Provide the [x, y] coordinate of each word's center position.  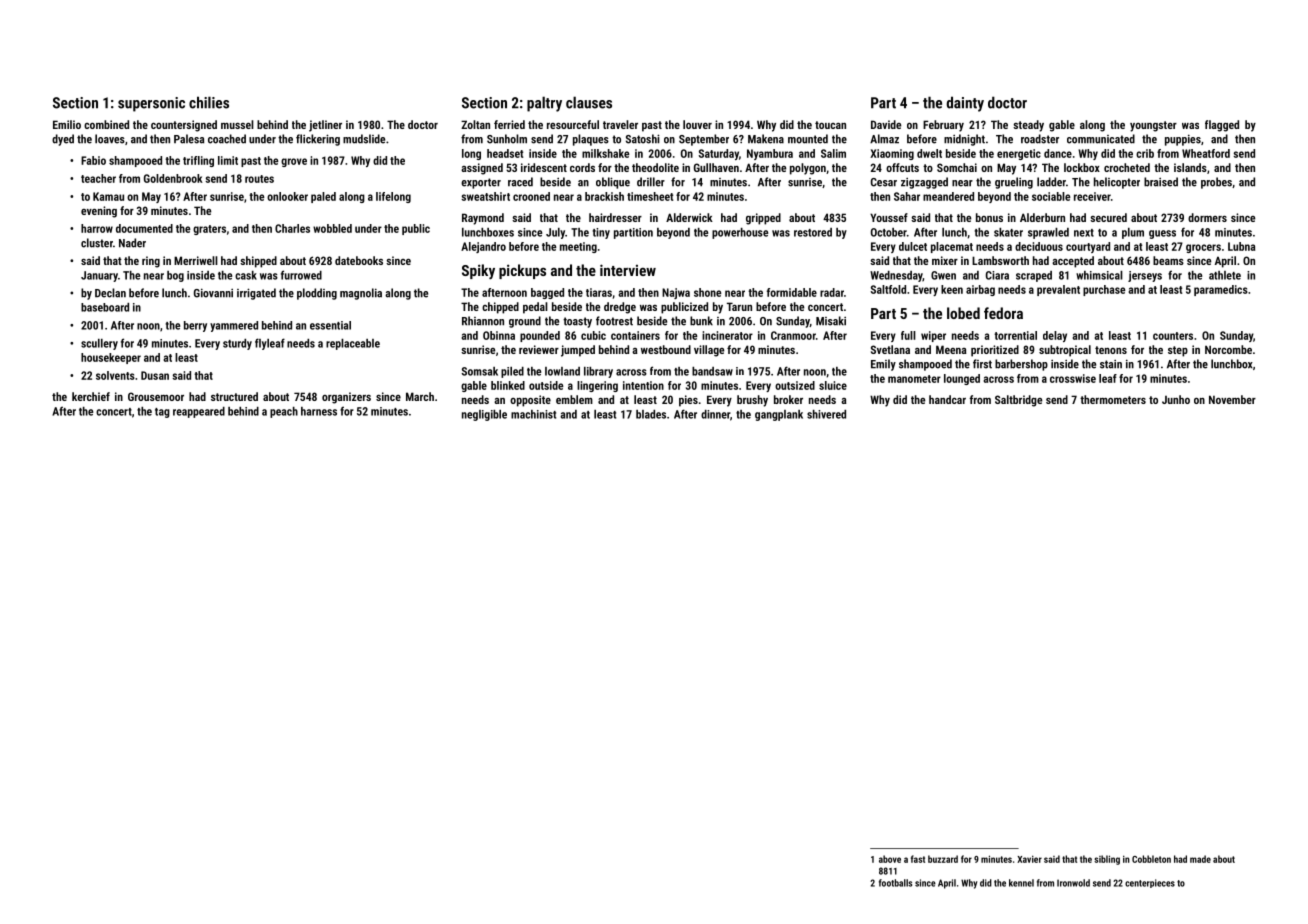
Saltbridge [1018, 401]
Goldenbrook [173, 178]
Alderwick [689, 217]
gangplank [779, 415]
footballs [895, 883]
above [890, 859]
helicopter [1117, 183]
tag [162, 413]
